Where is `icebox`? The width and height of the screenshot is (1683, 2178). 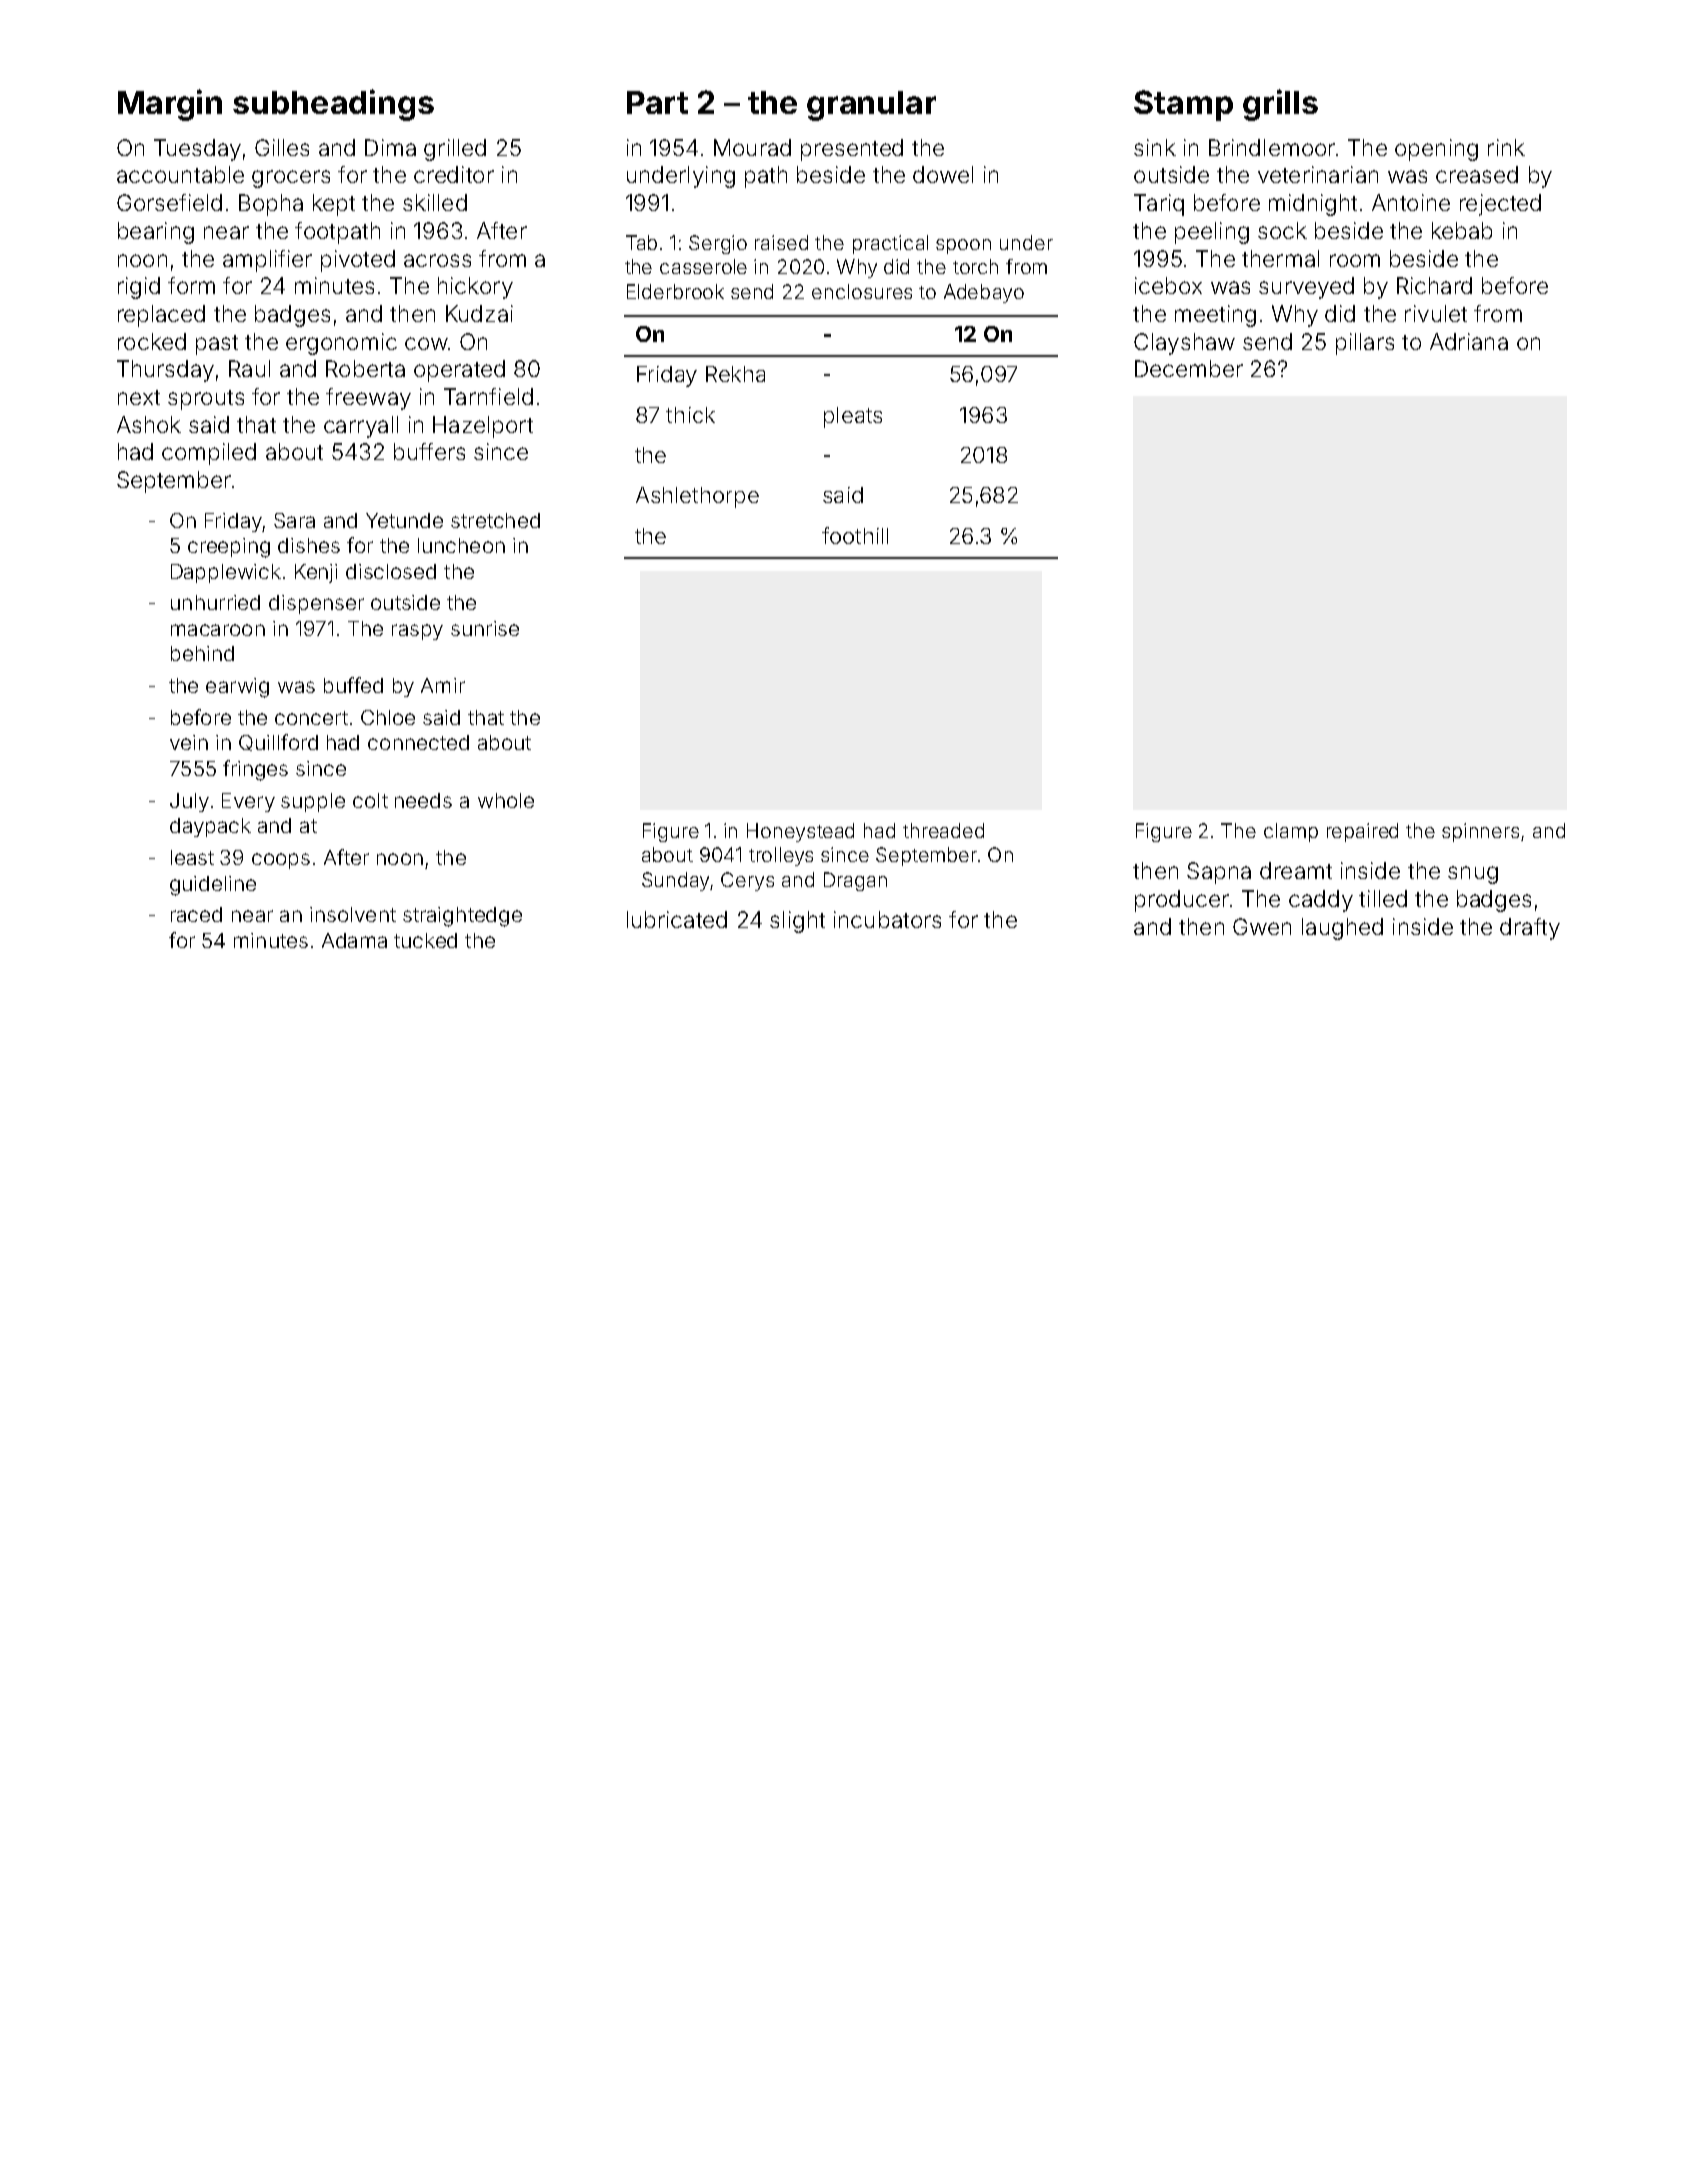 icebox is located at coordinates (1168, 285).
